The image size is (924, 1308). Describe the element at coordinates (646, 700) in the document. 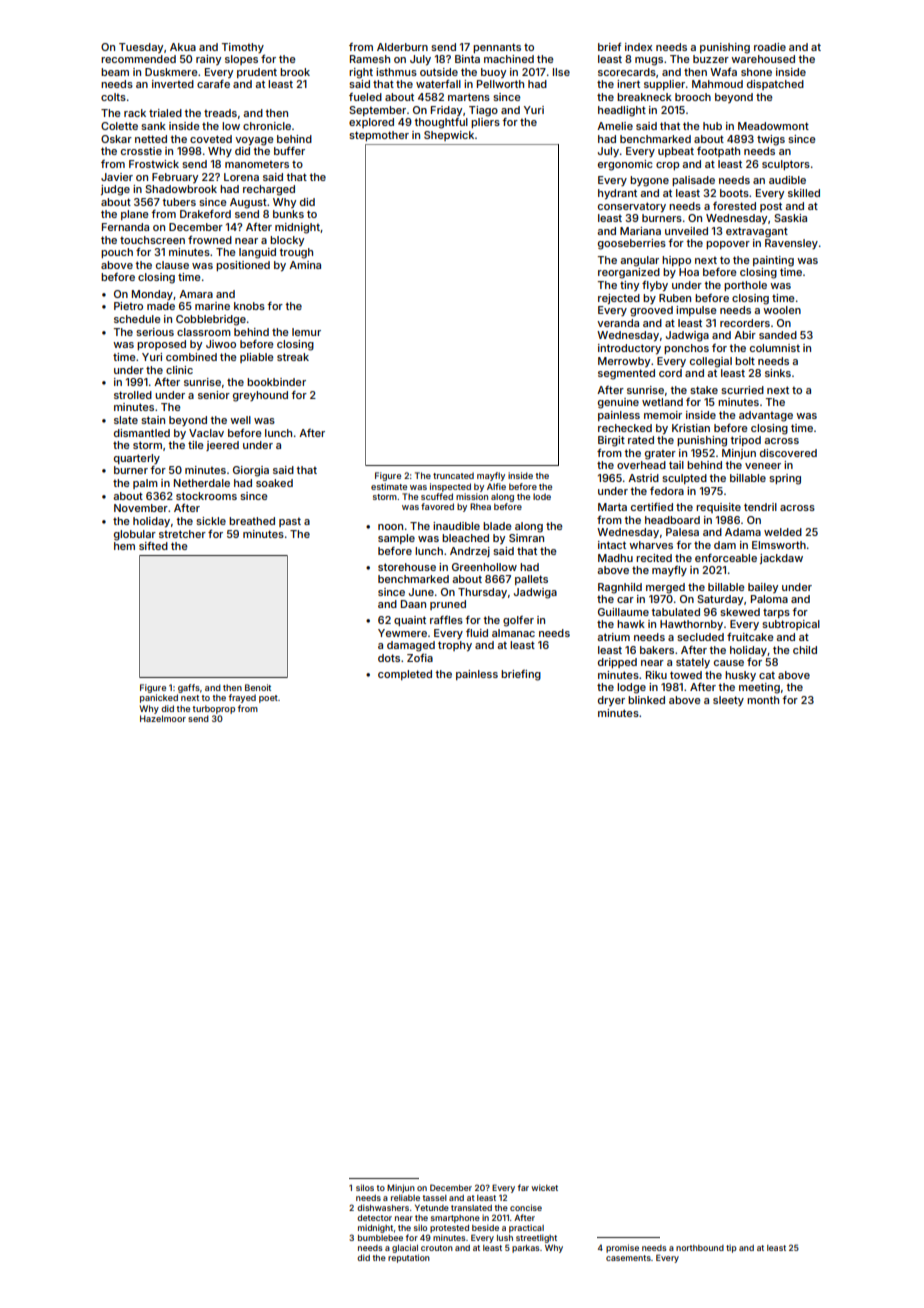

I see `blinked` at that location.
